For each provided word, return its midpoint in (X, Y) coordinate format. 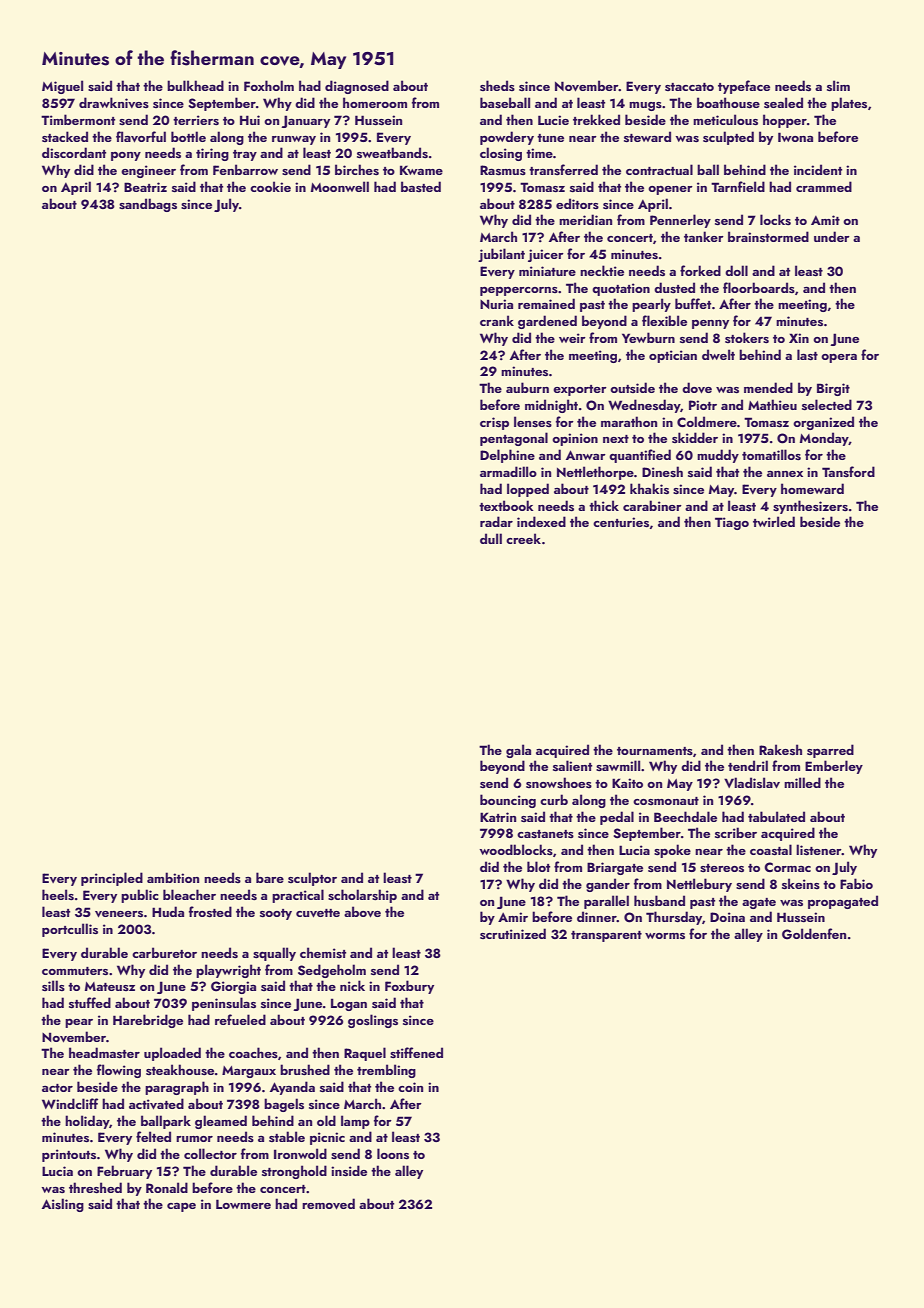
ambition (173, 877)
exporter (580, 390)
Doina (727, 917)
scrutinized (513, 933)
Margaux (249, 1072)
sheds (497, 85)
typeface (744, 87)
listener (819, 850)
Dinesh (662, 472)
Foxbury (409, 987)
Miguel (62, 87)
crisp (494, 423)
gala (518, 751)
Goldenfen (814, 934)
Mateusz (110, 986)
